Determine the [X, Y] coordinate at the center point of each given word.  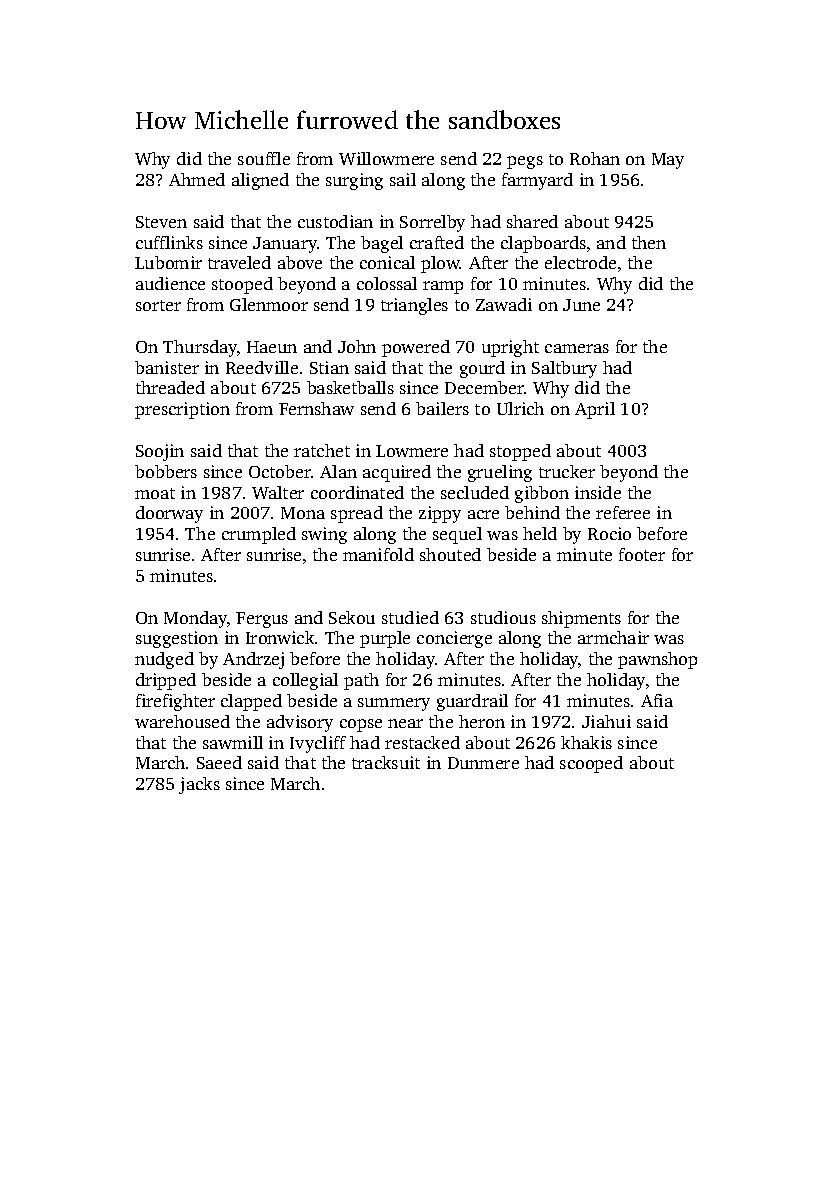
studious [503, 617]
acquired [397, 473]
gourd [482, 369]
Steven [161, 222]
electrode [580, 262]
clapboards [543, 244]
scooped [591, 764]
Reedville [262, 367]
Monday [195, 619]
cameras [577, 348]
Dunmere [483, 763]
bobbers [166, 471]
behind [532, 512]
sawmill [233, 742]
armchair [613, 637]
